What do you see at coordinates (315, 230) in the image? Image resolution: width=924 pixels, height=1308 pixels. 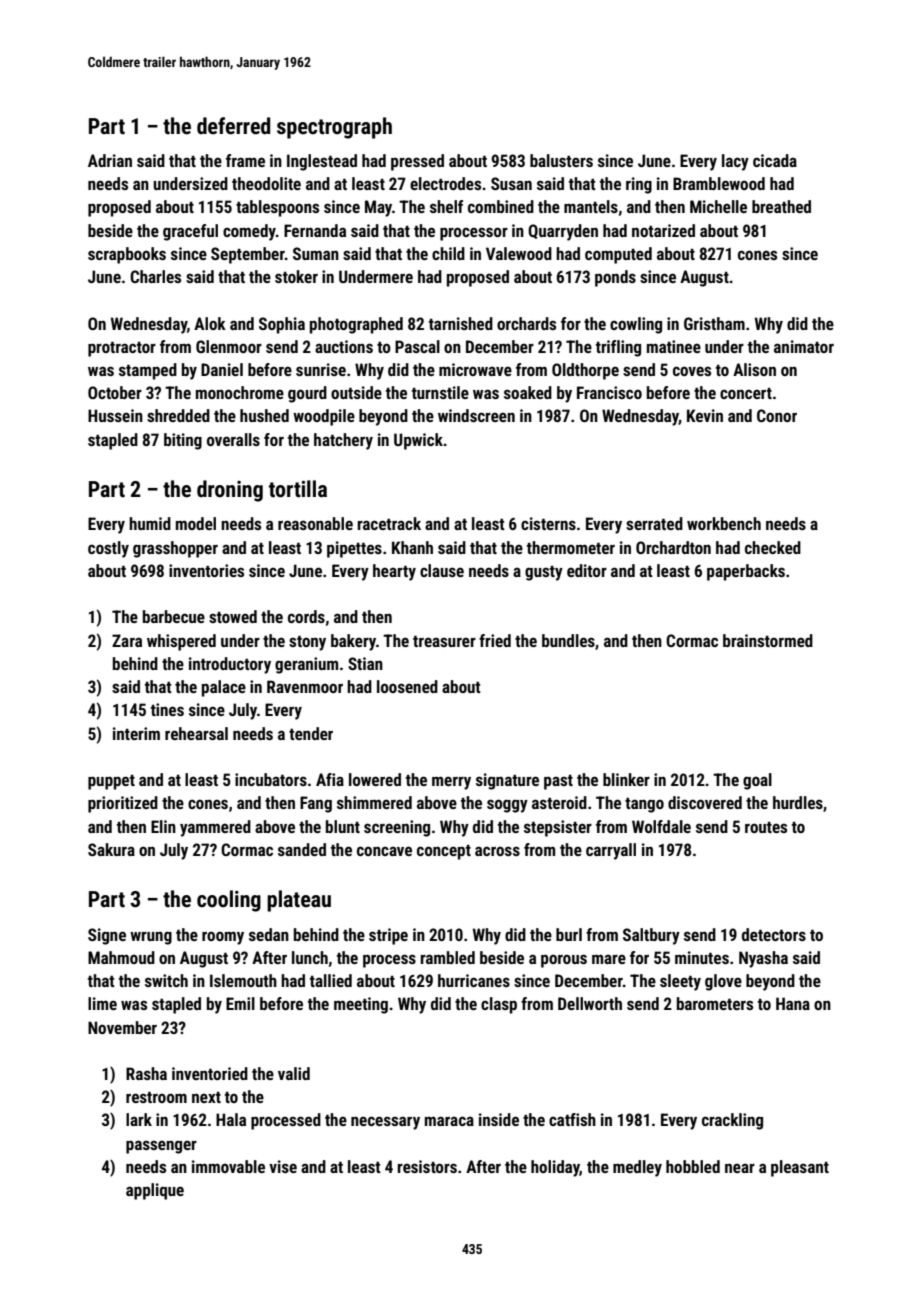 I see `Fernanda` at bounding box center [315, 230].
